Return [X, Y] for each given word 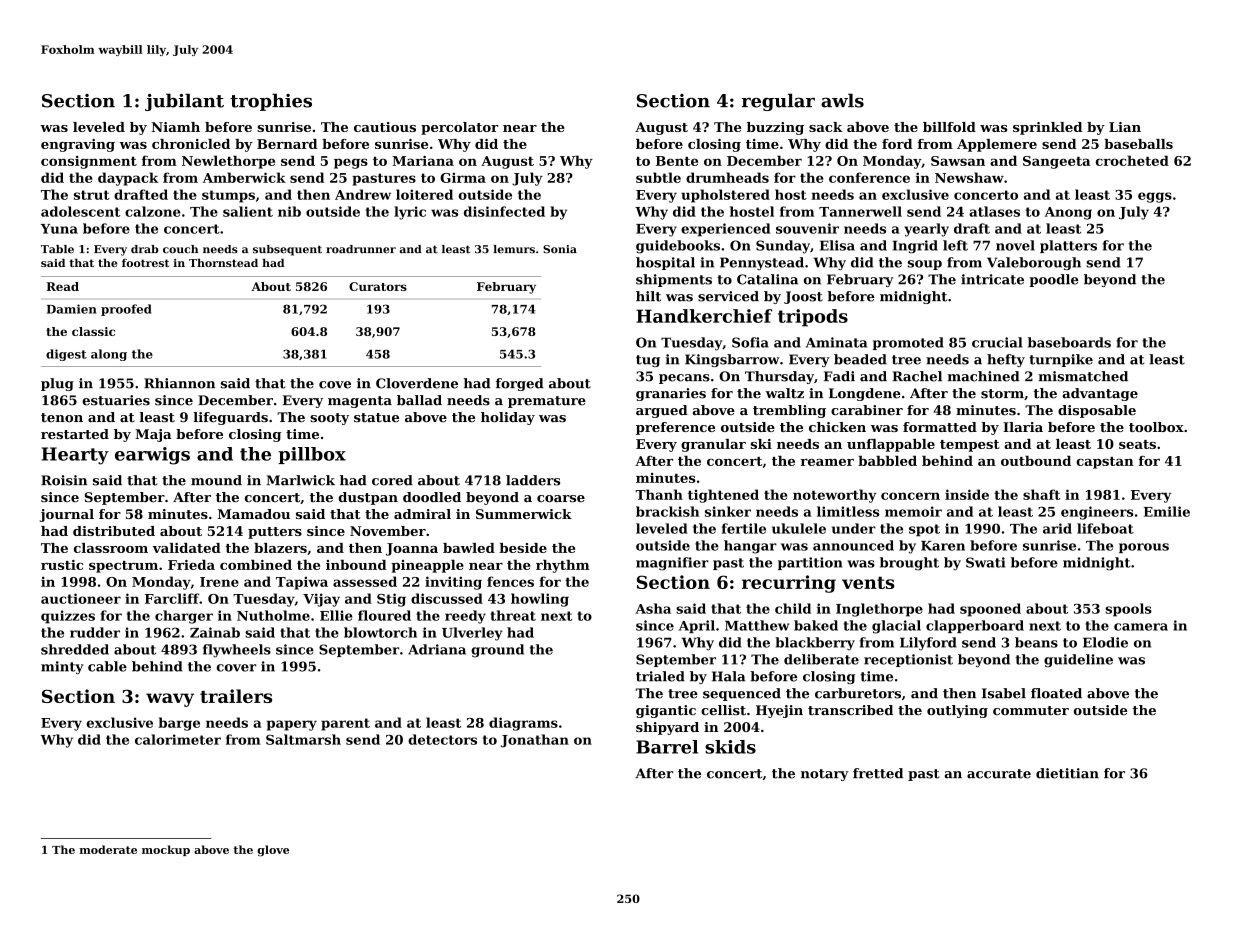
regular [778, 102]
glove [273, 851]
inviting [453, 583]
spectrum [123, 567]
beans [1036, 642]
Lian [1125, 127]
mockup [166, 850]
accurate [999, 774]
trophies [271, 102]
